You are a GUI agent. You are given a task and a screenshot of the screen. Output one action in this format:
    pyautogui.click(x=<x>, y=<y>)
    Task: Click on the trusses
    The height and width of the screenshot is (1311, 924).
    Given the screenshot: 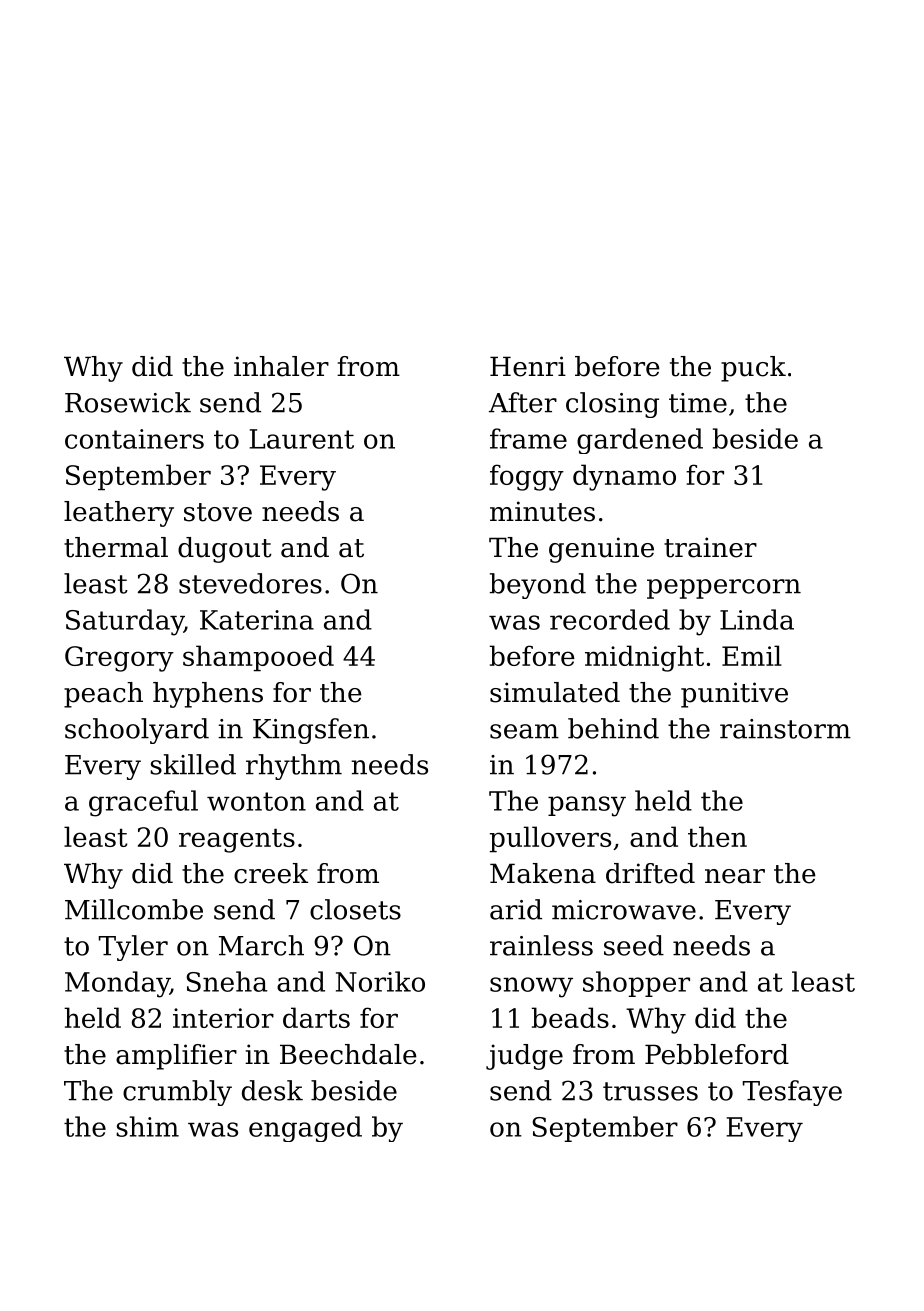 What is the action you would take?
    pyautogui.click(x=650, y=1091)
